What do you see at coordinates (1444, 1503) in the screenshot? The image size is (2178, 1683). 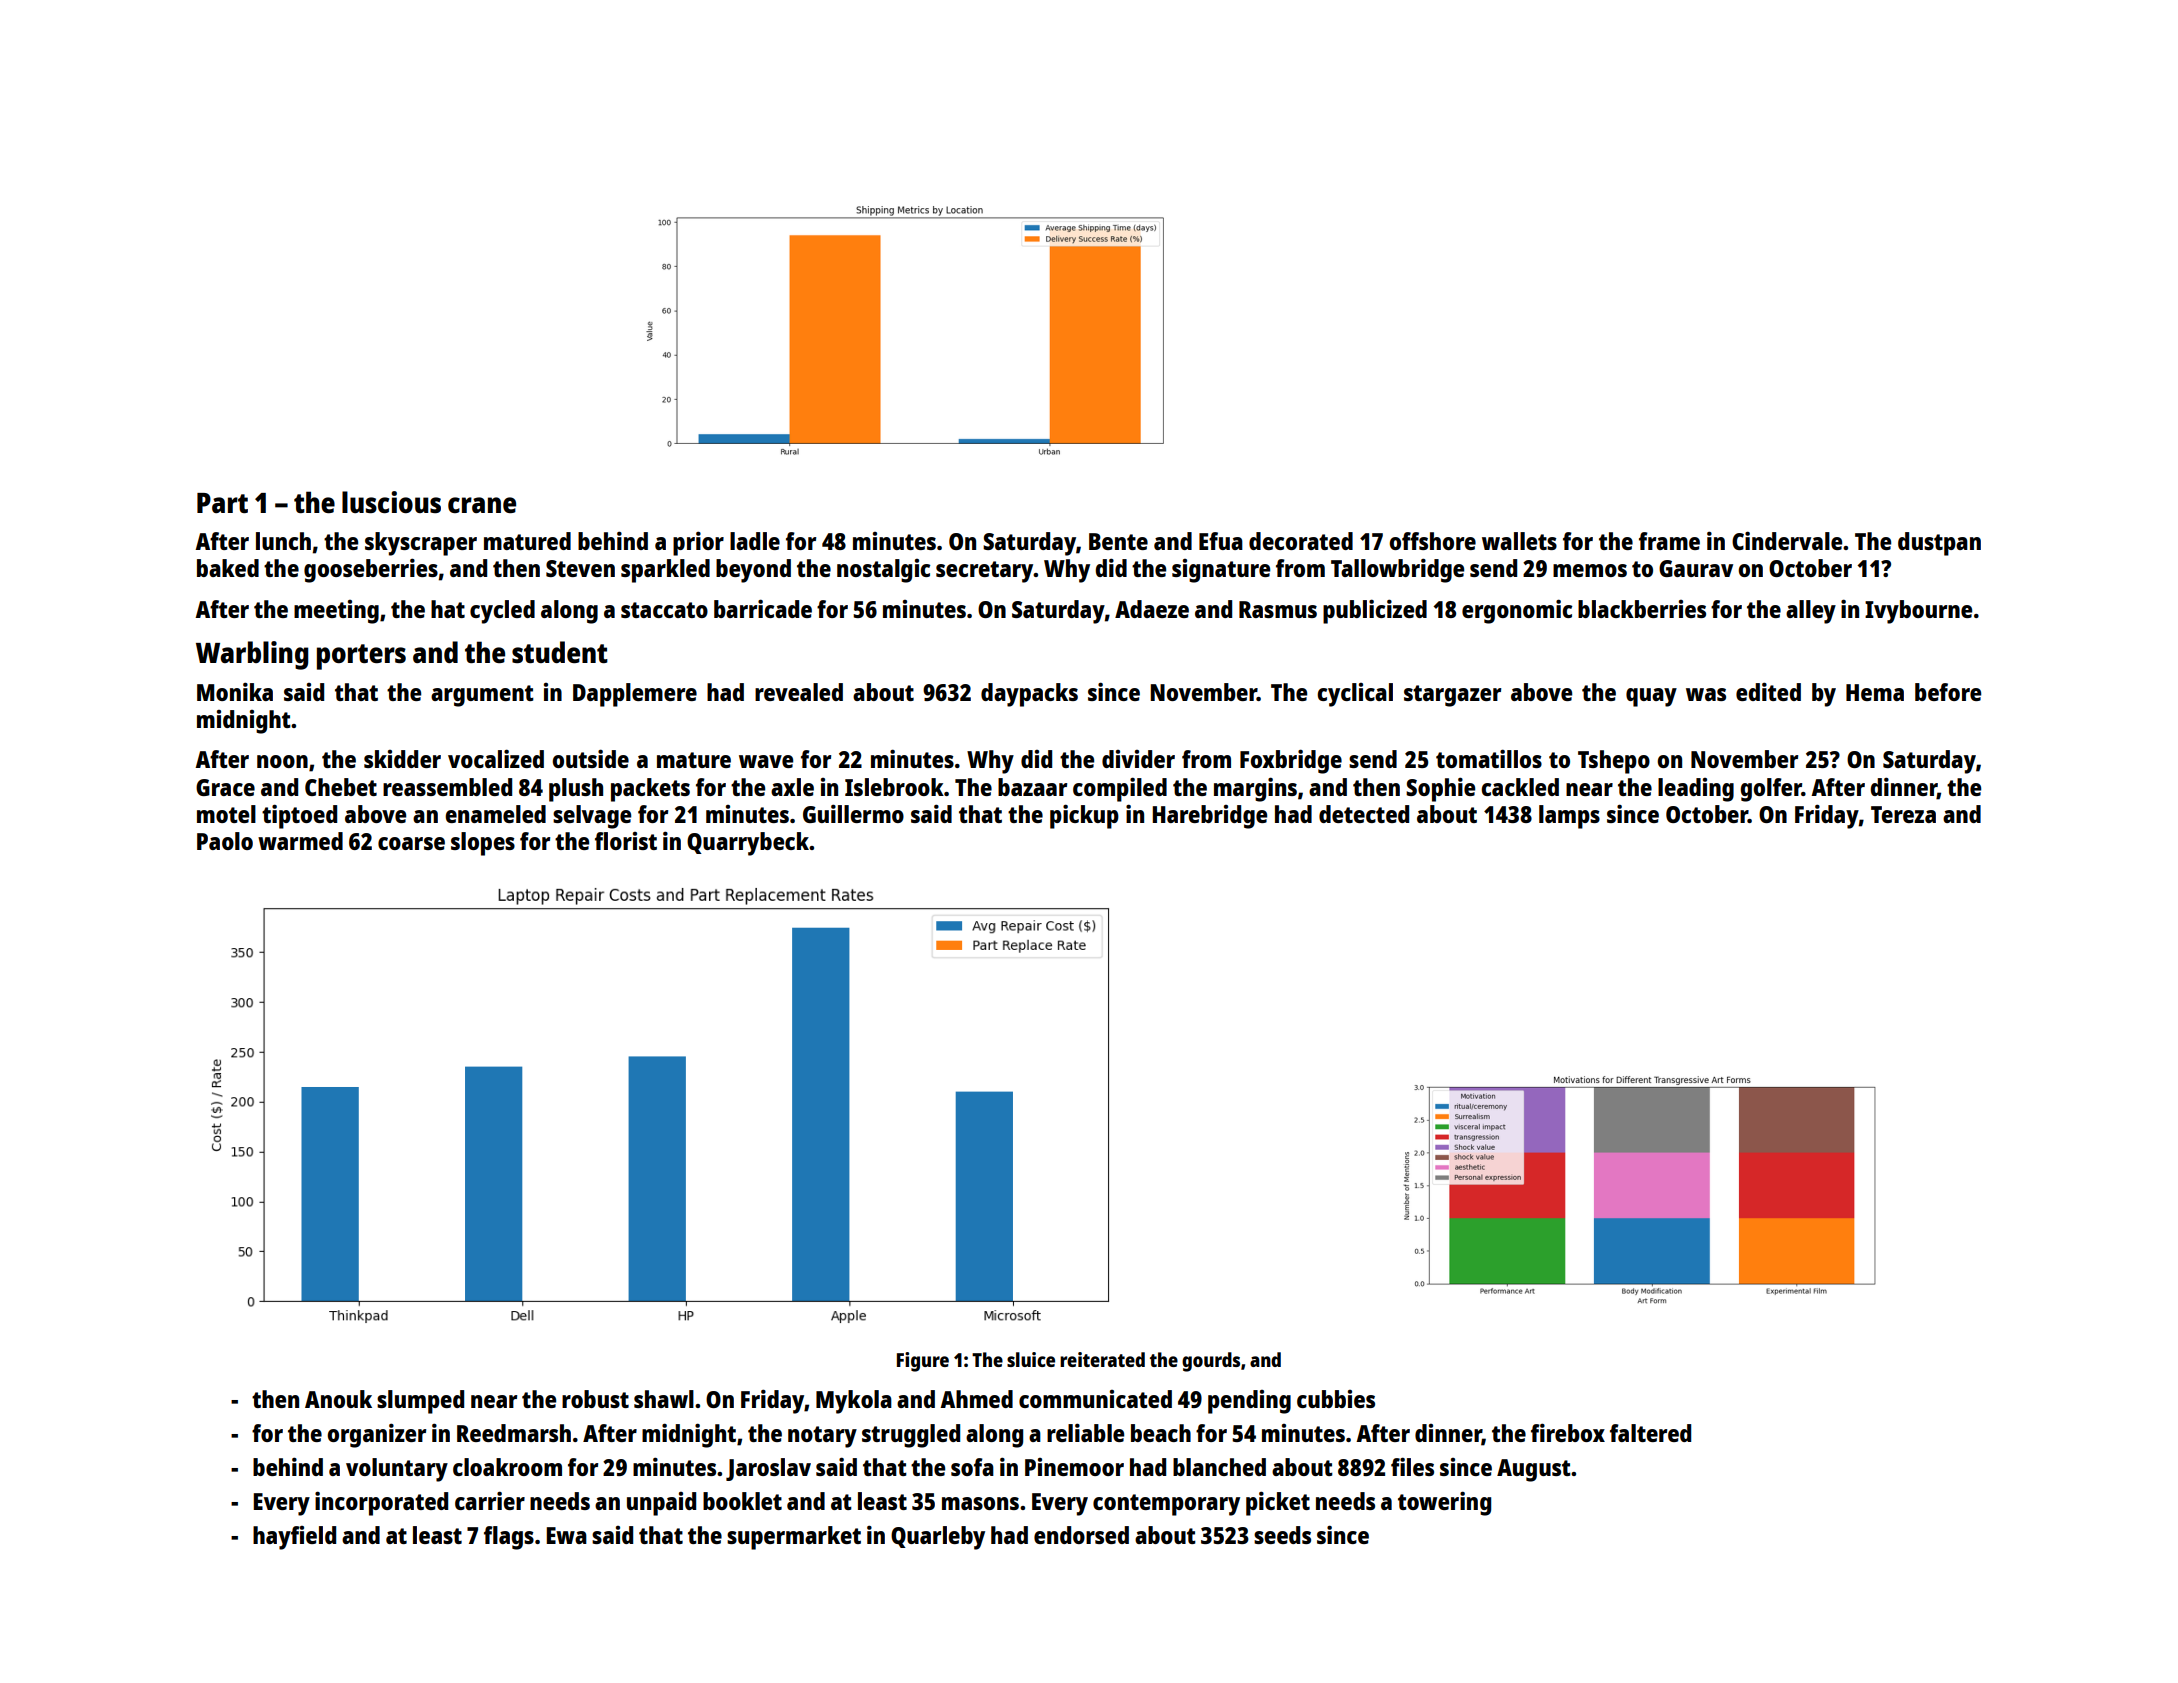 I see `towering` at bounding box center [1444, 1503].
